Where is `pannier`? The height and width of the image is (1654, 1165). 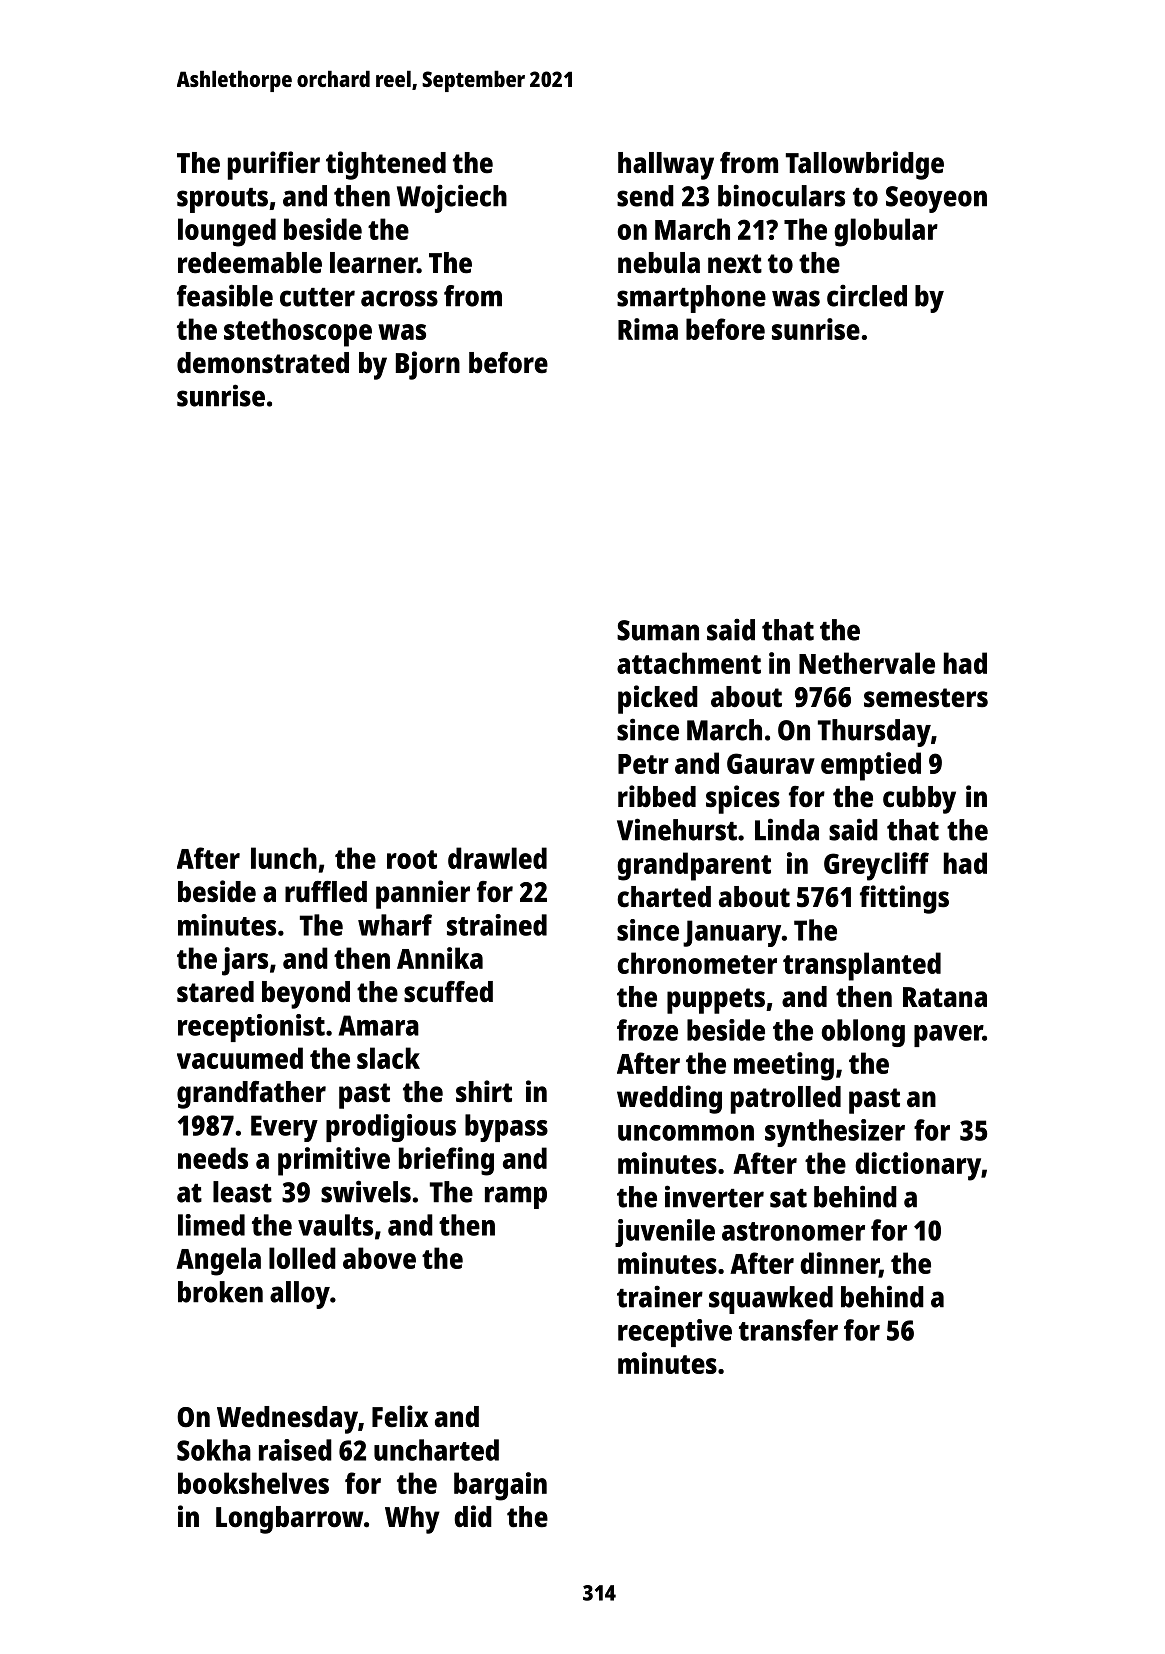 pannier is located at coordinates (423, 894).
